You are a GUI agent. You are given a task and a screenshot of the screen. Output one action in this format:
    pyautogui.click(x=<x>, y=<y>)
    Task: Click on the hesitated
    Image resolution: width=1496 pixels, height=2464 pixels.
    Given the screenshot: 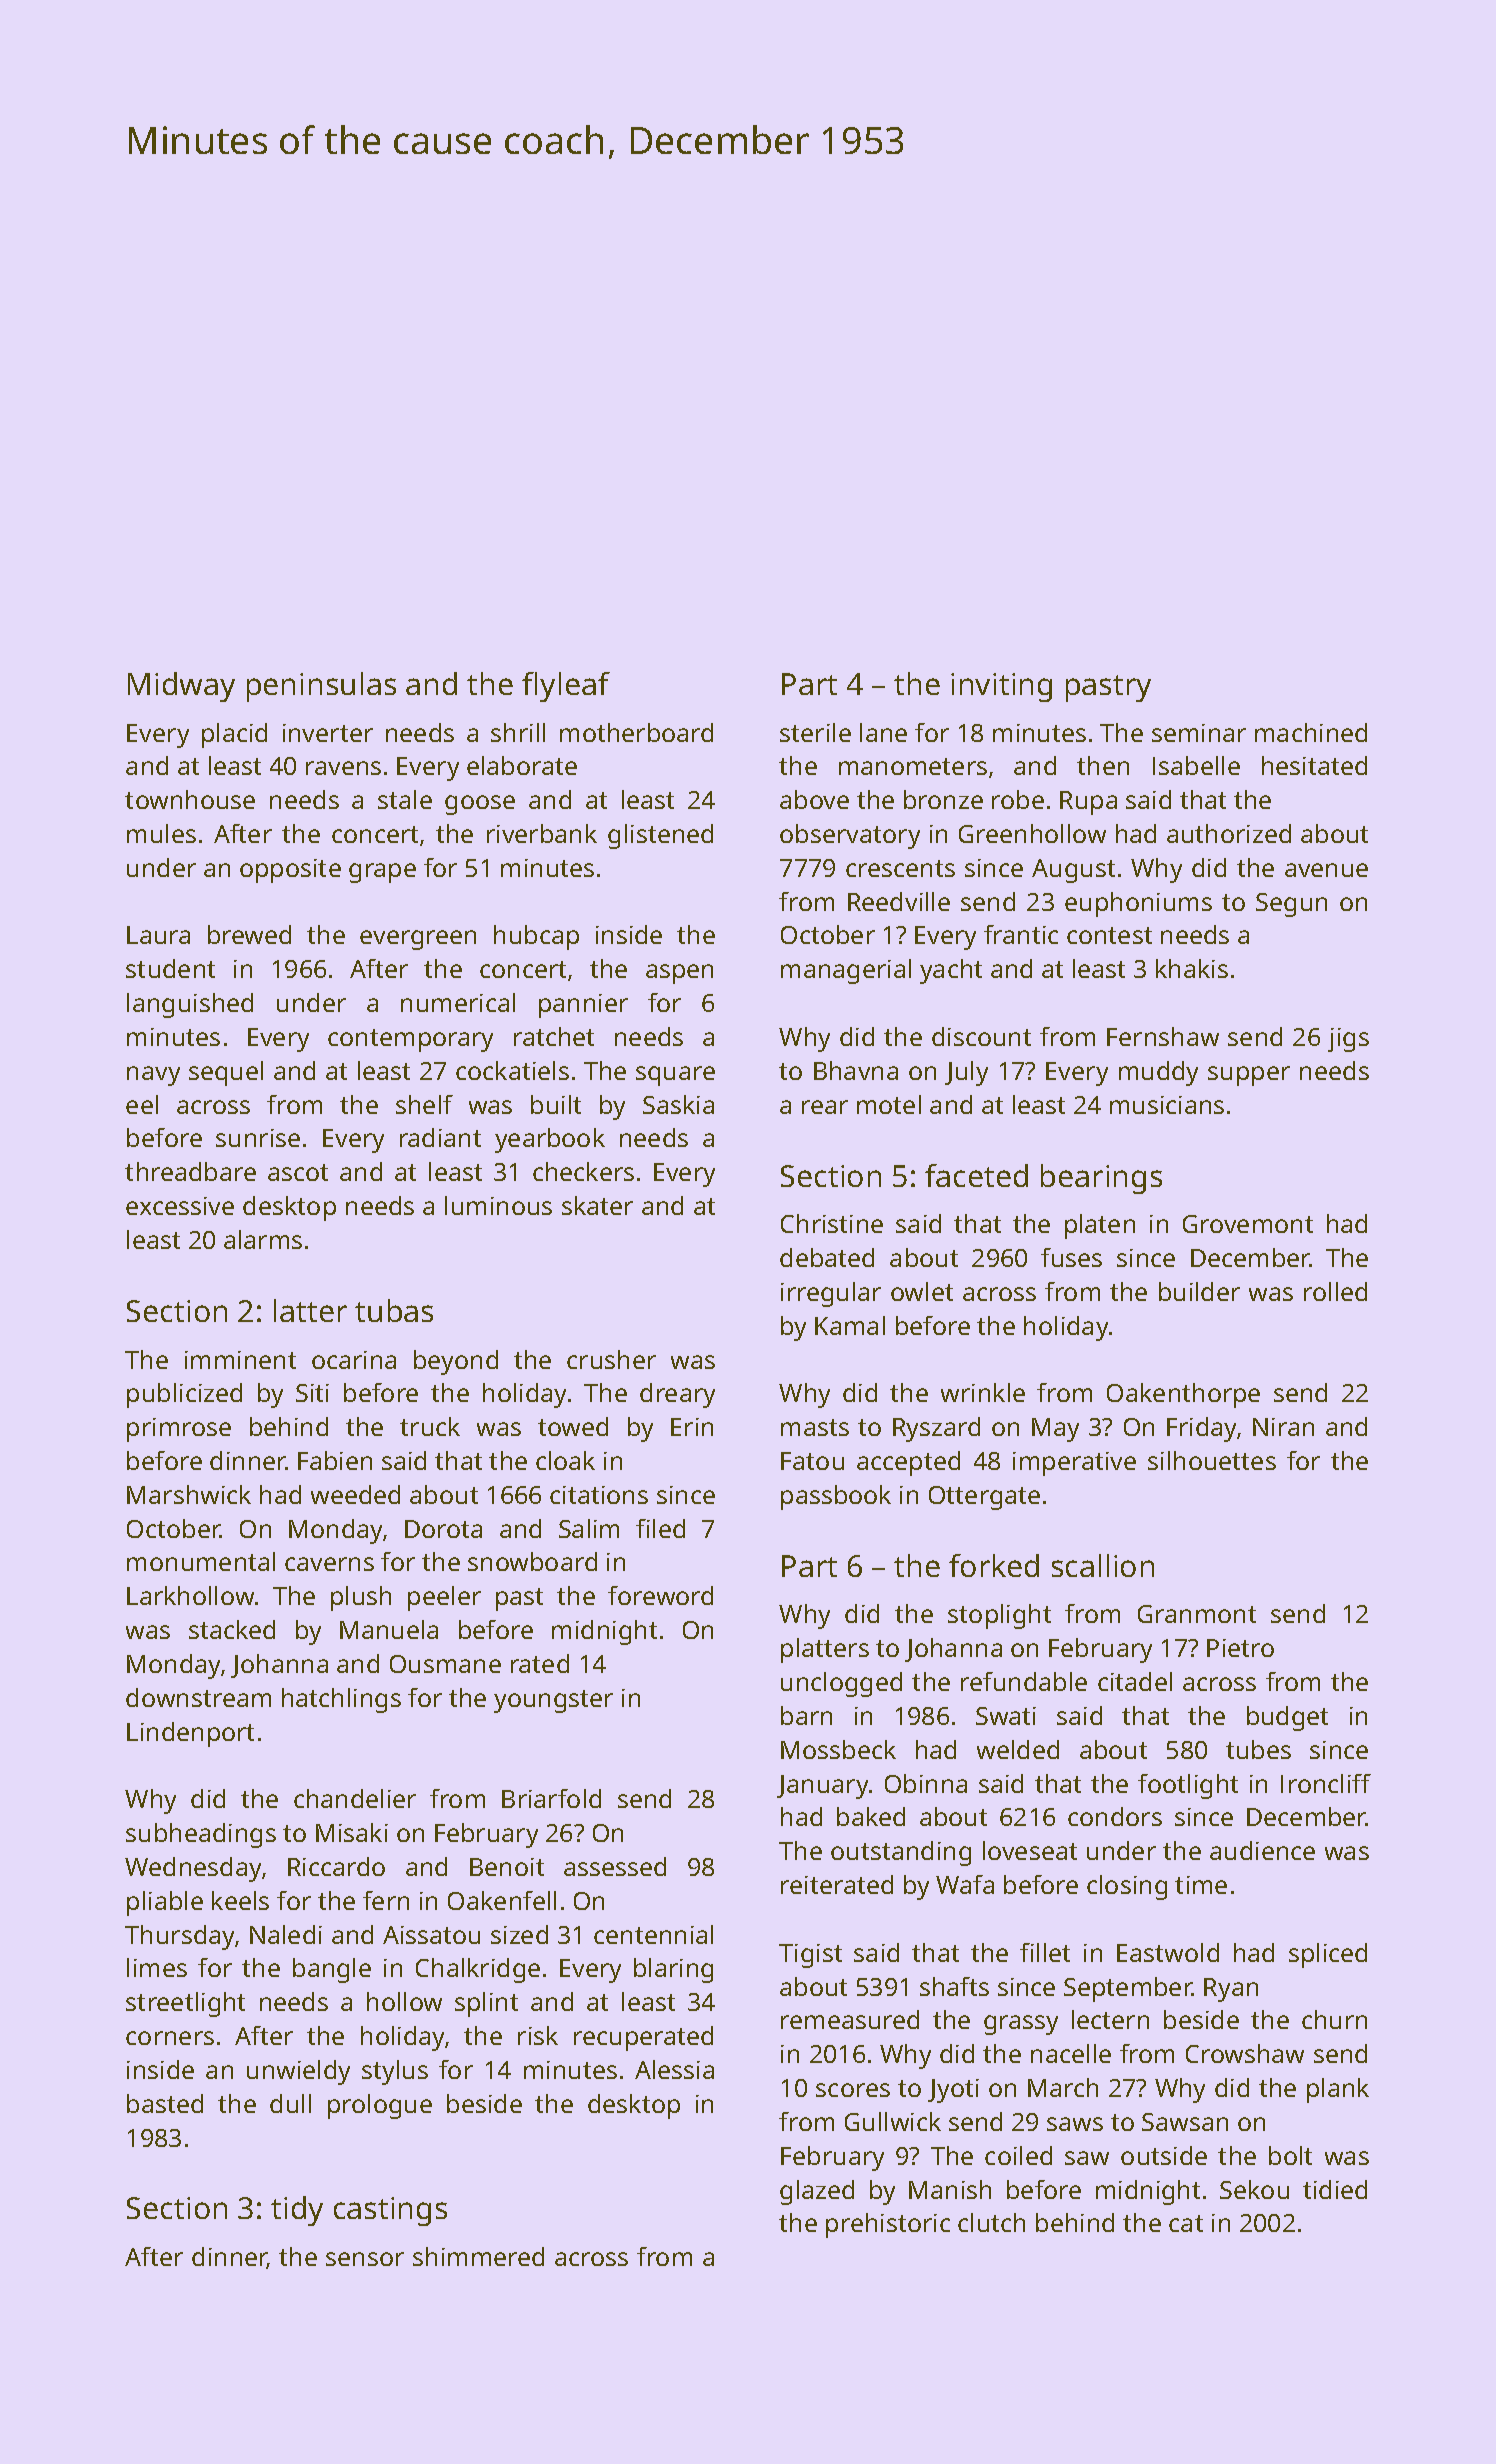 What is the action you would take?
    pyautogui.click(x=1314, y=765)
